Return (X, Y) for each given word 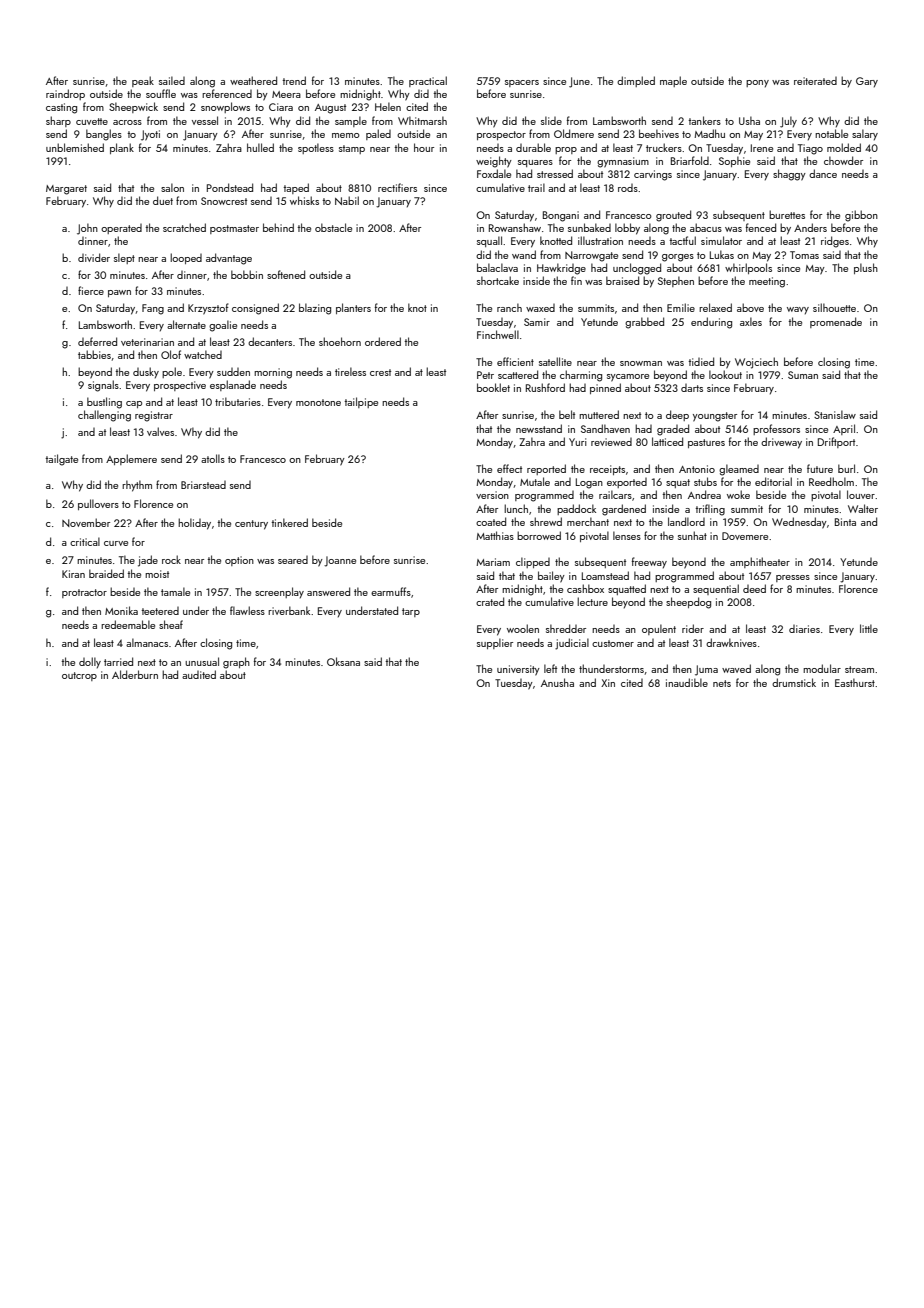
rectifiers (397, 187)
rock (171, 559)
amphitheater (760, 562)
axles (751, 321)
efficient (515, 361)
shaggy (789, 175)
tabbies (94, 354)
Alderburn (135, 674)
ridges (835, 242)
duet (163, 200)
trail (536, 187)
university (518, 670)
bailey (551, 577)
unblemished (75, 147)
